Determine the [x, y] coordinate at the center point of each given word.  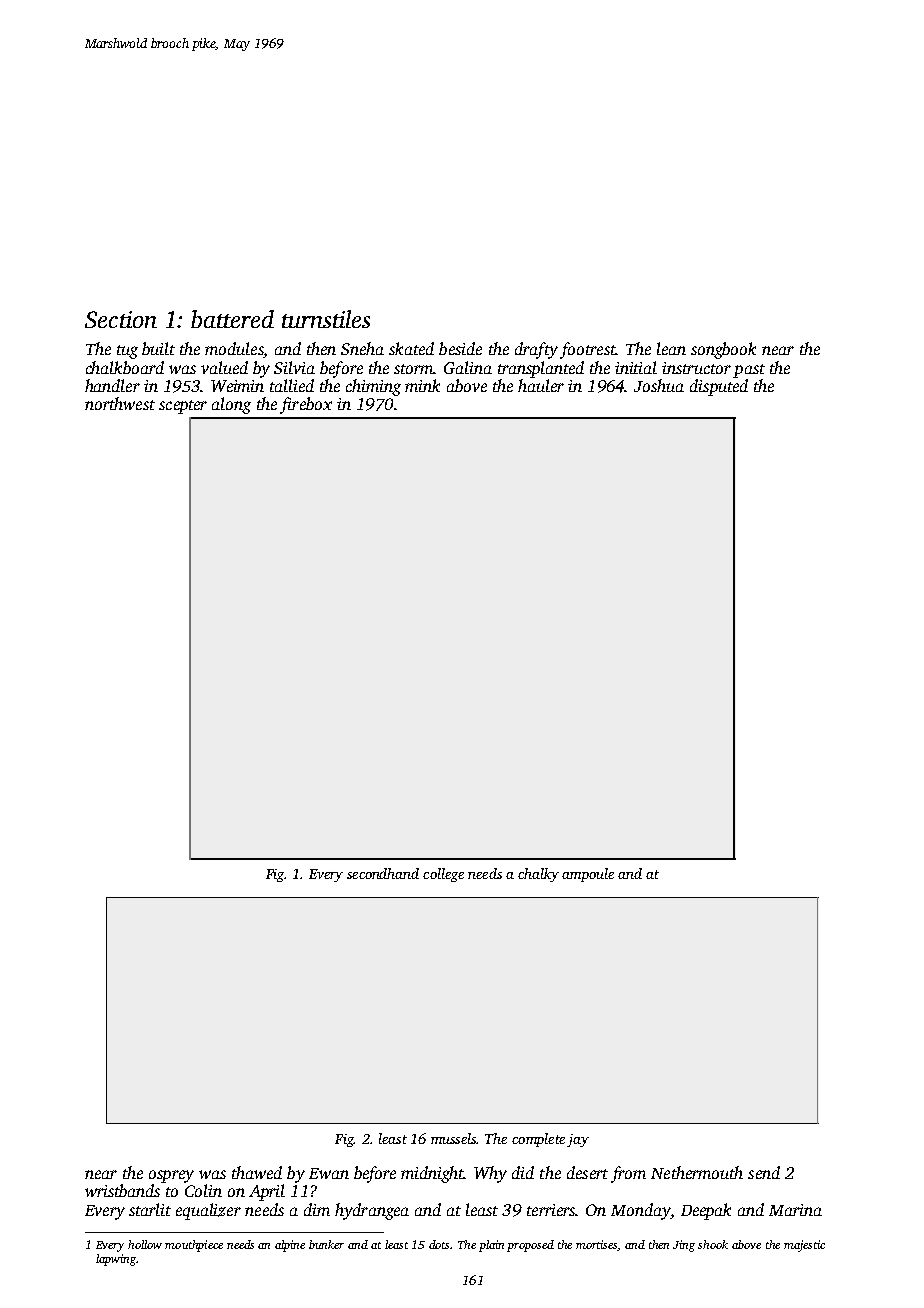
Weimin [237, 386]
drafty [536, 350]
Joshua [659, 385]
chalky [538, 875]
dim [317, 1209]
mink [422, 385]
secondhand [383, 873]
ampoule [588, 875]
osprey [171, 1176]
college [443, 875]
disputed [719, 387]
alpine [290, 1246]
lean [671, 348]
